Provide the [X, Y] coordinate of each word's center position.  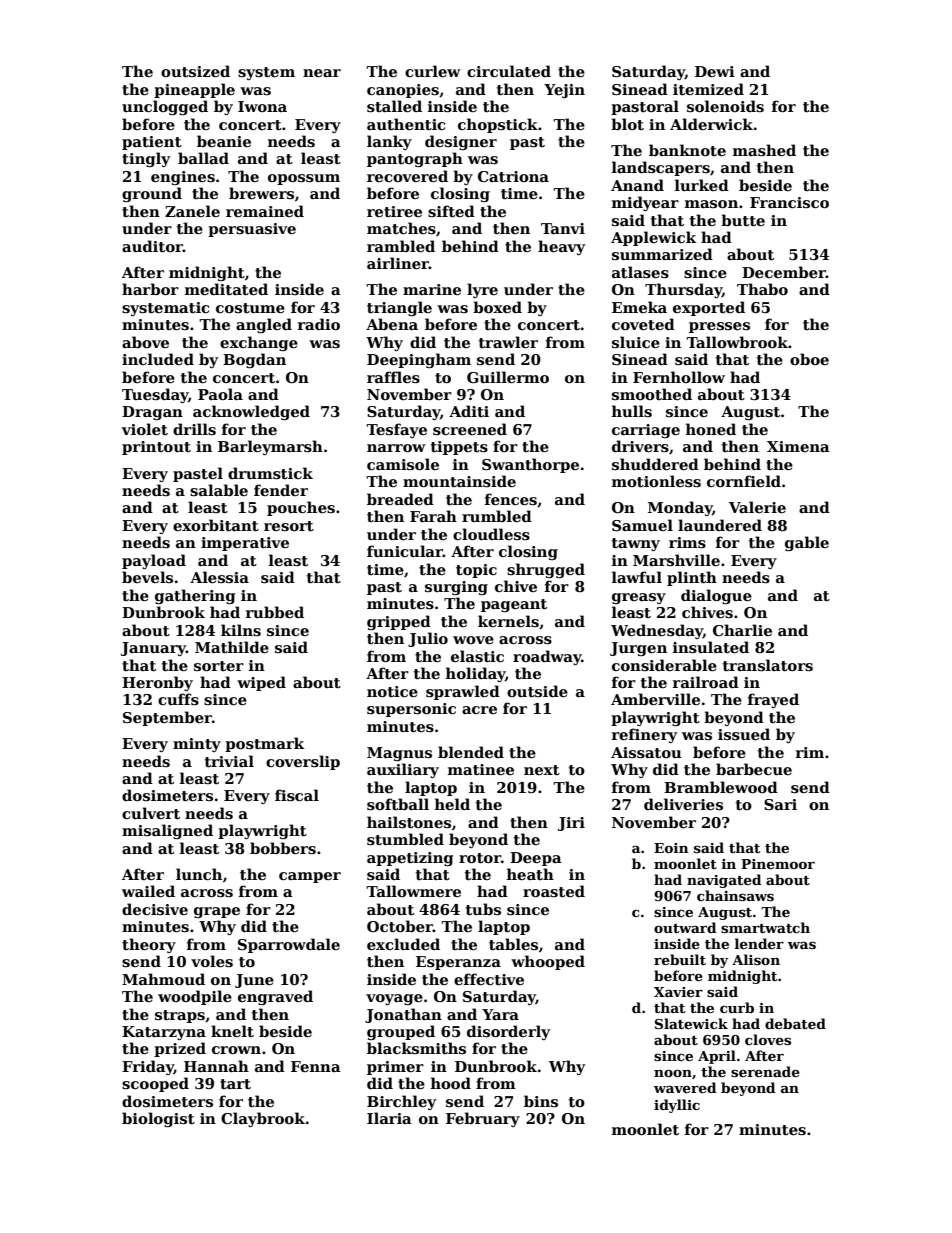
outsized [195, 71]
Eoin [671, 848]
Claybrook [263, 1119]
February [483, 1119]
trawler [508, 342]
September [167, 718]
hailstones [409, 822]
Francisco [789, 202]
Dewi [715, 71]
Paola [220, 394]
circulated [509, 71]
